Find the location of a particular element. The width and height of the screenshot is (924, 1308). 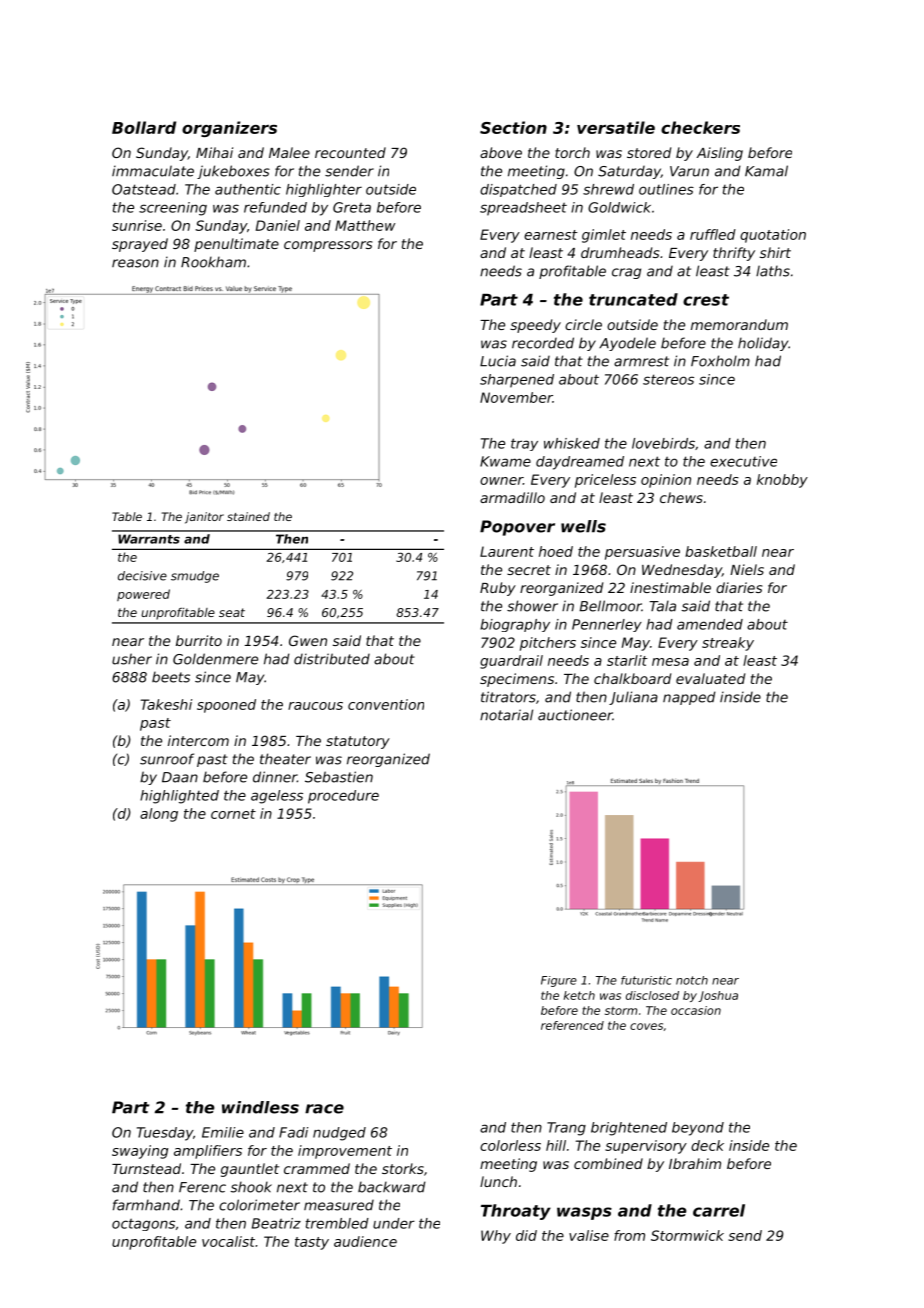

speedy is located at coordinates (535, 326).
